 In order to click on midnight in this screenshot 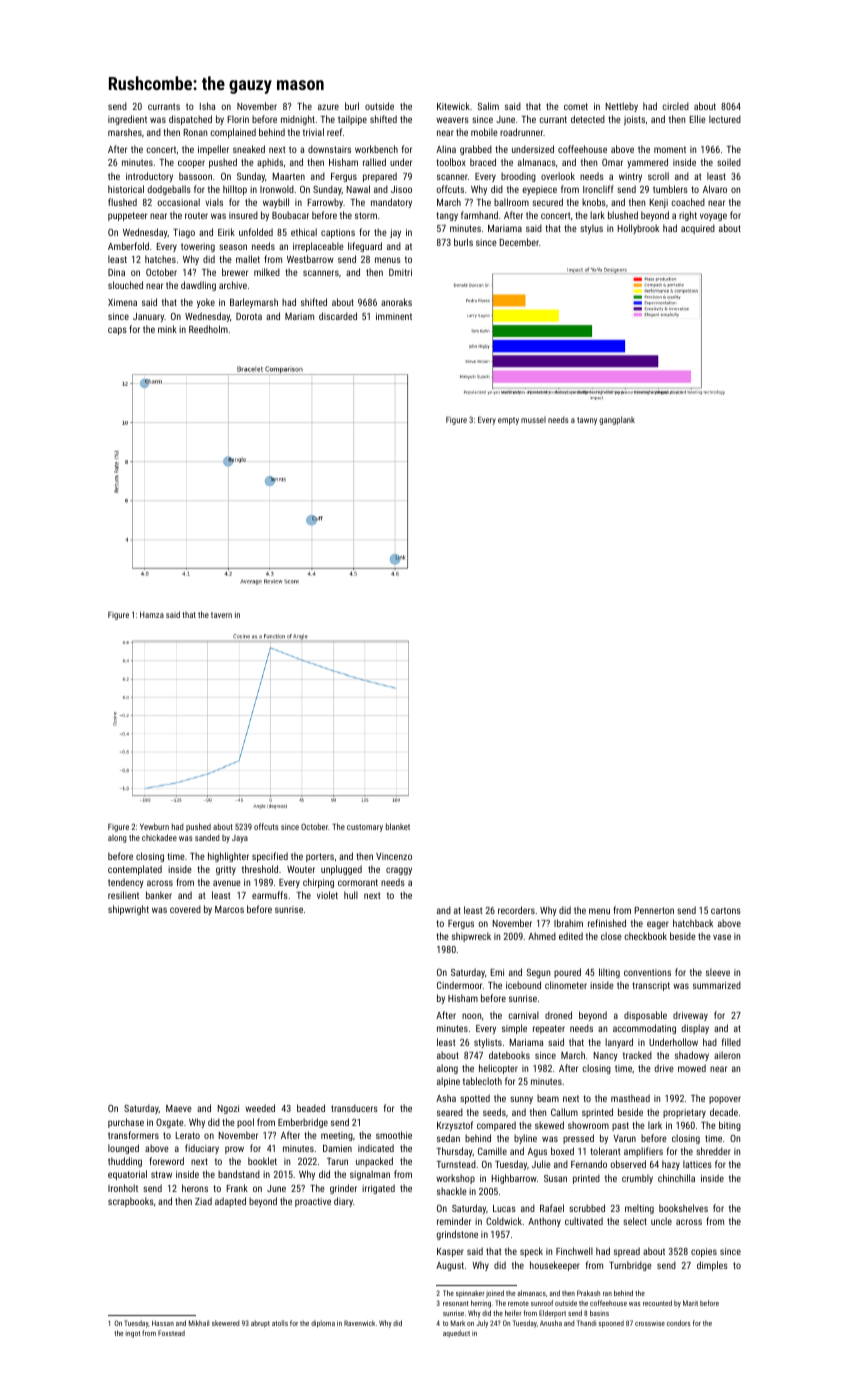, I will do `click(298, 120)`.
